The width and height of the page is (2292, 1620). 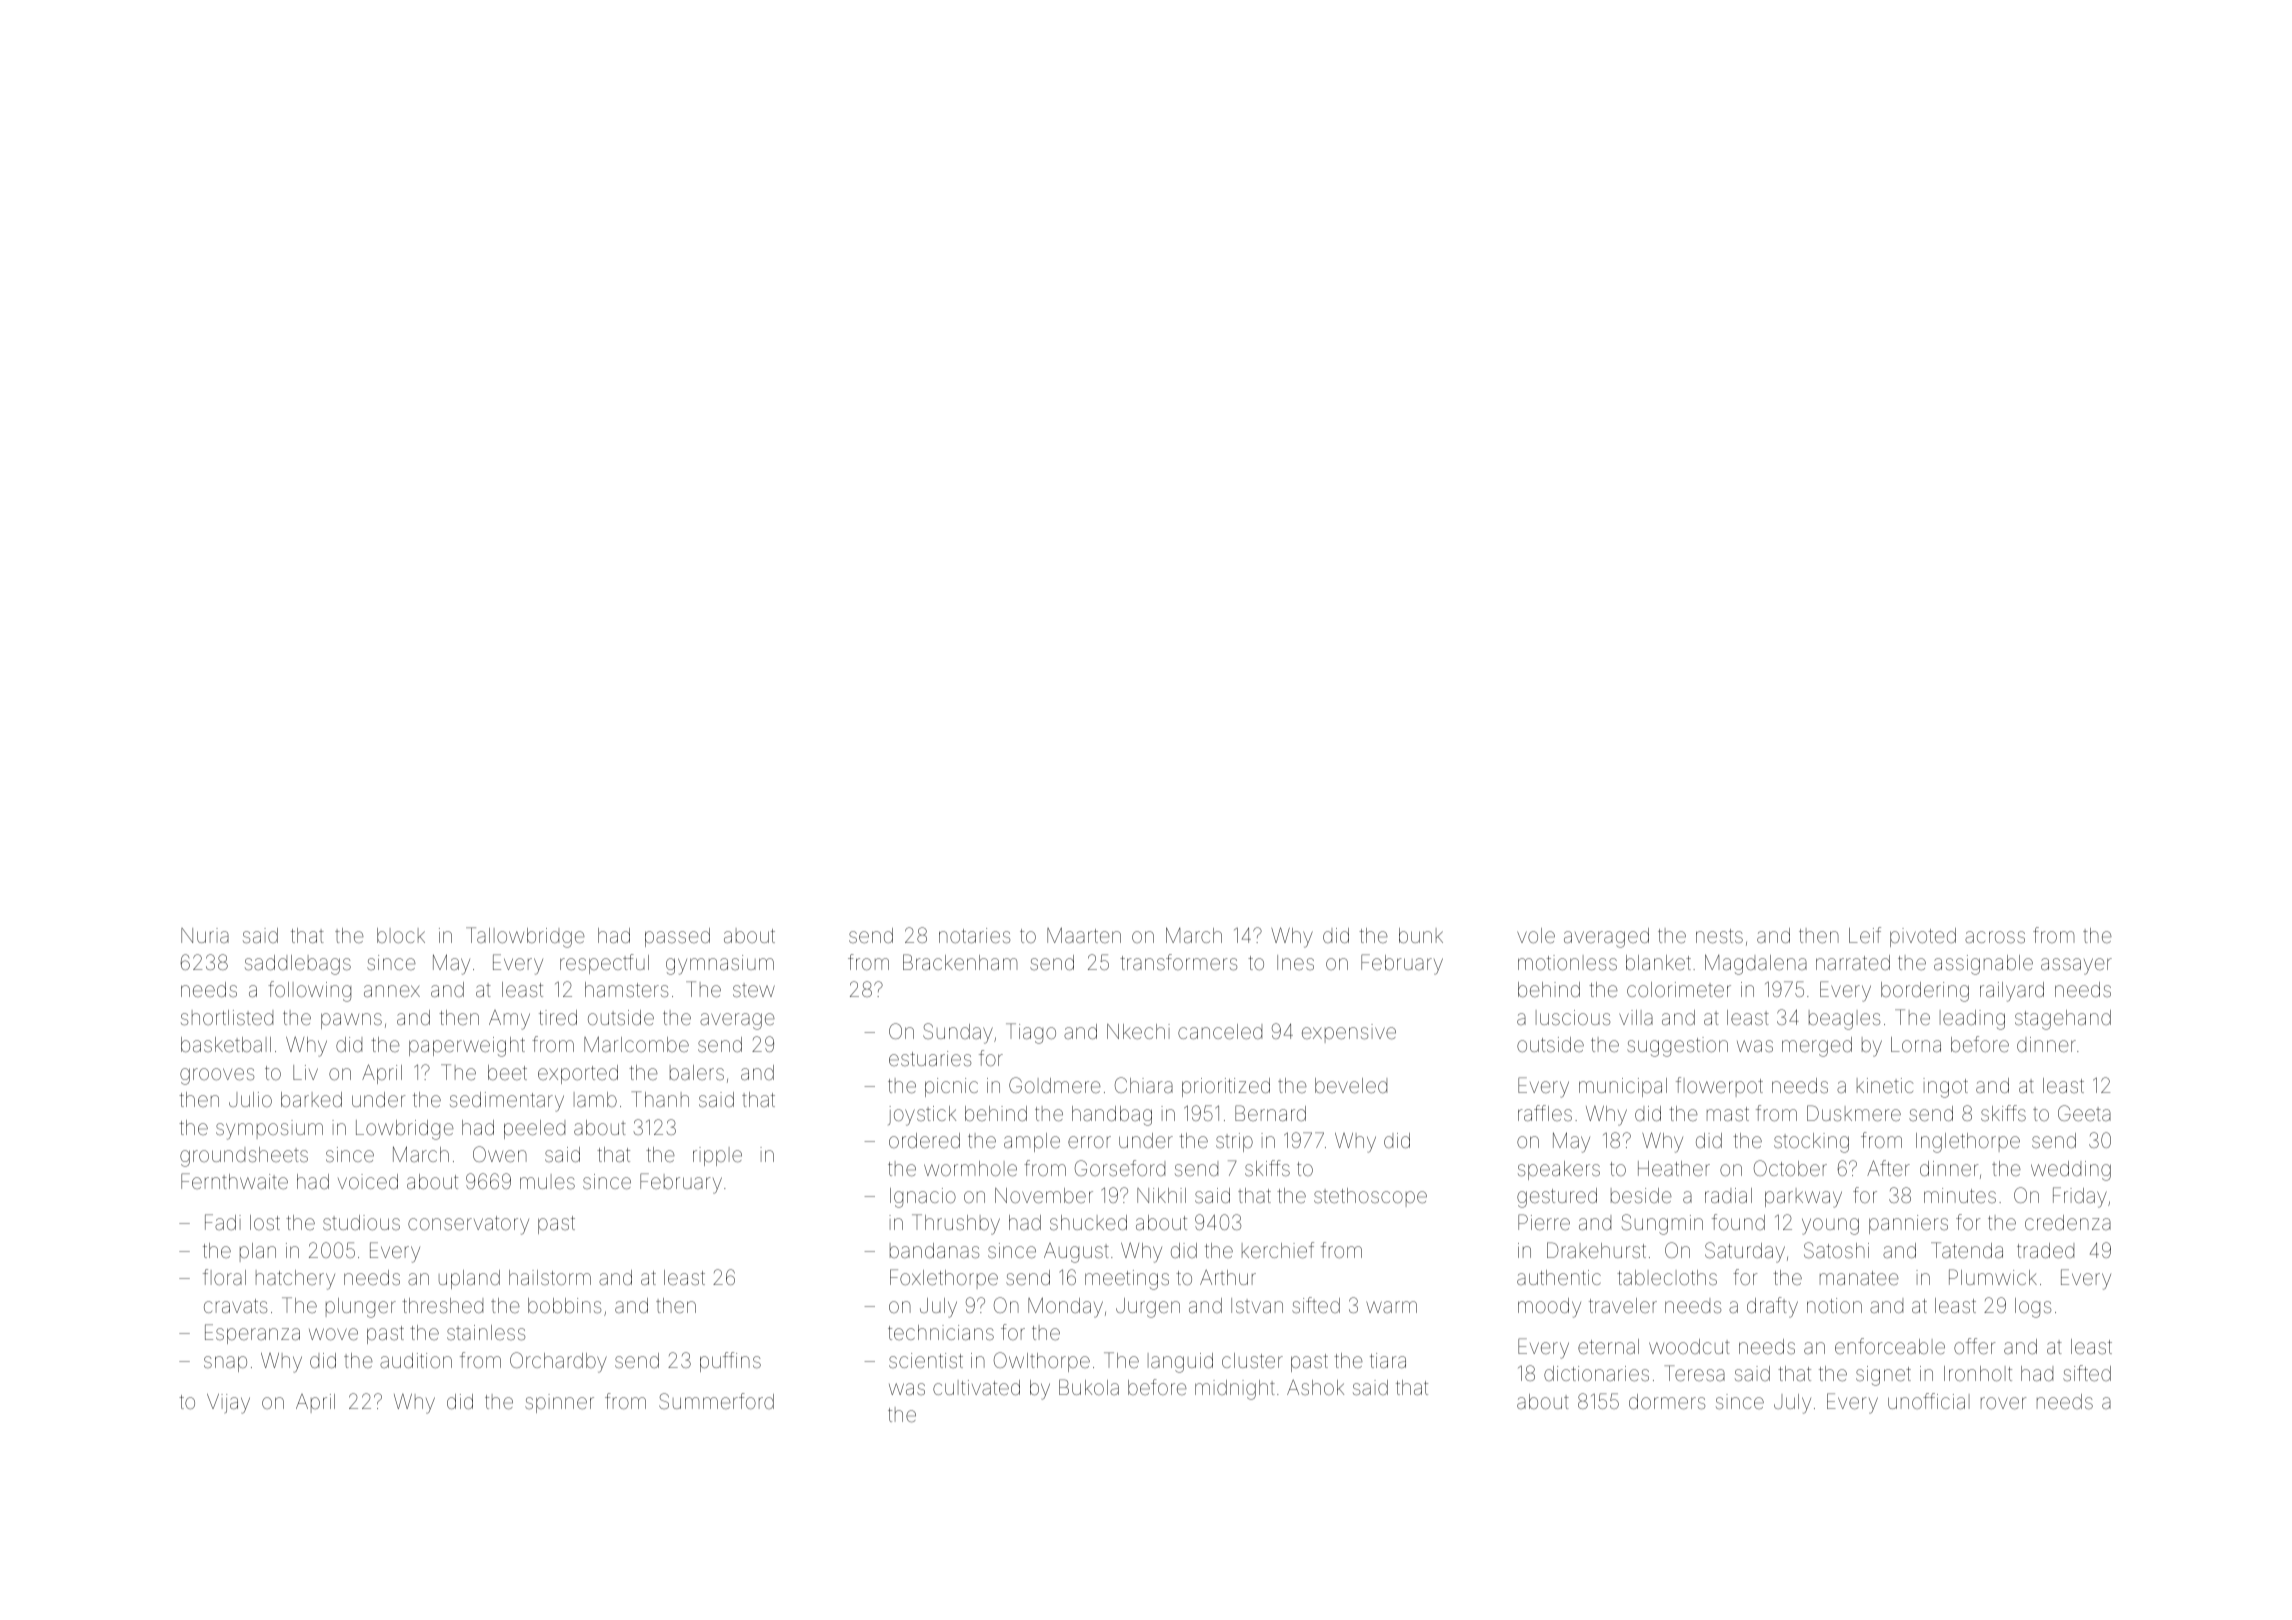 What do you see at coordinates (235, 1306) in the page?
I see `cravats` at bounding box center [235, 1306].
